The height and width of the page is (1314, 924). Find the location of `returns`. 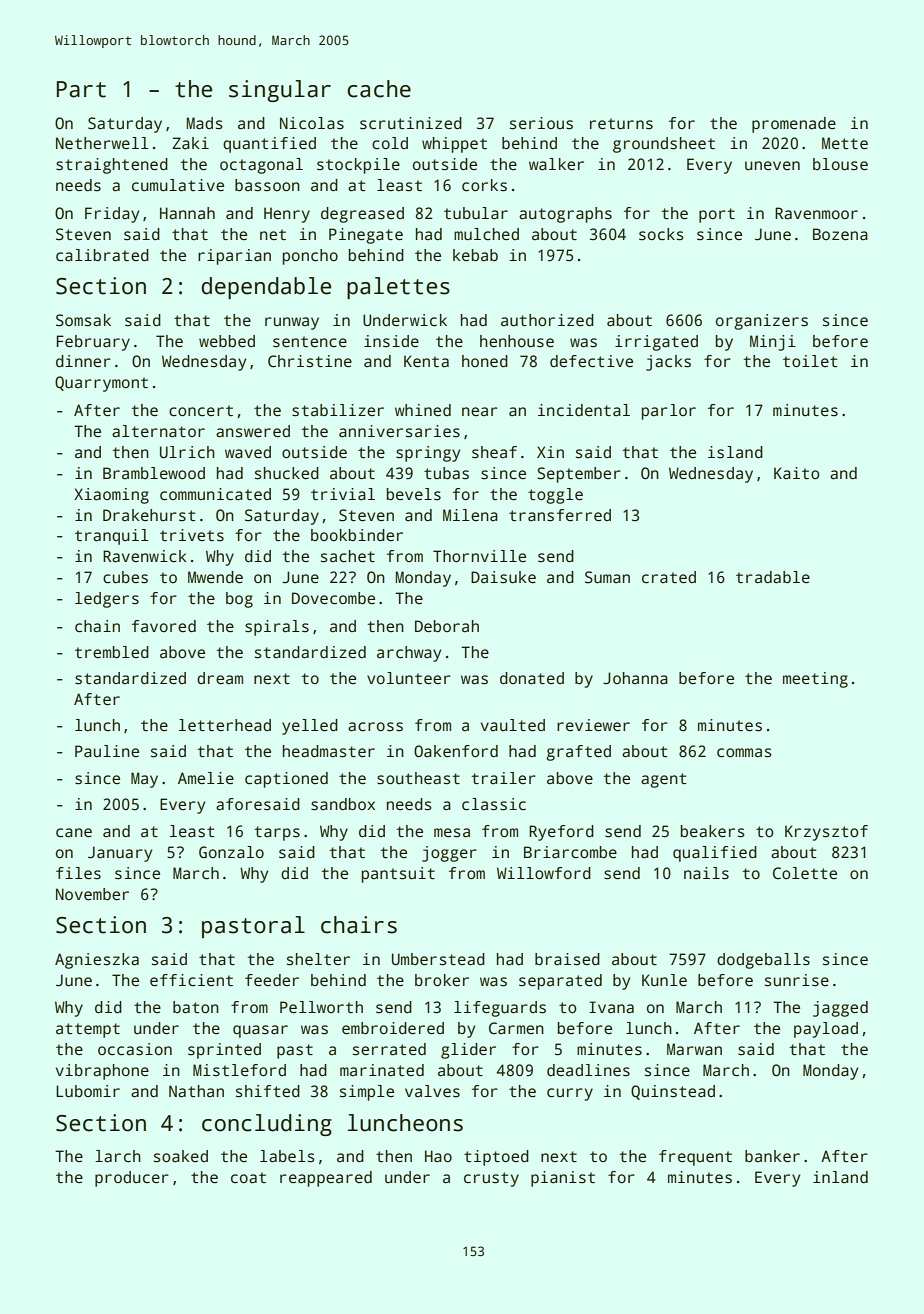

returns is located at coordinates (621, 124).
